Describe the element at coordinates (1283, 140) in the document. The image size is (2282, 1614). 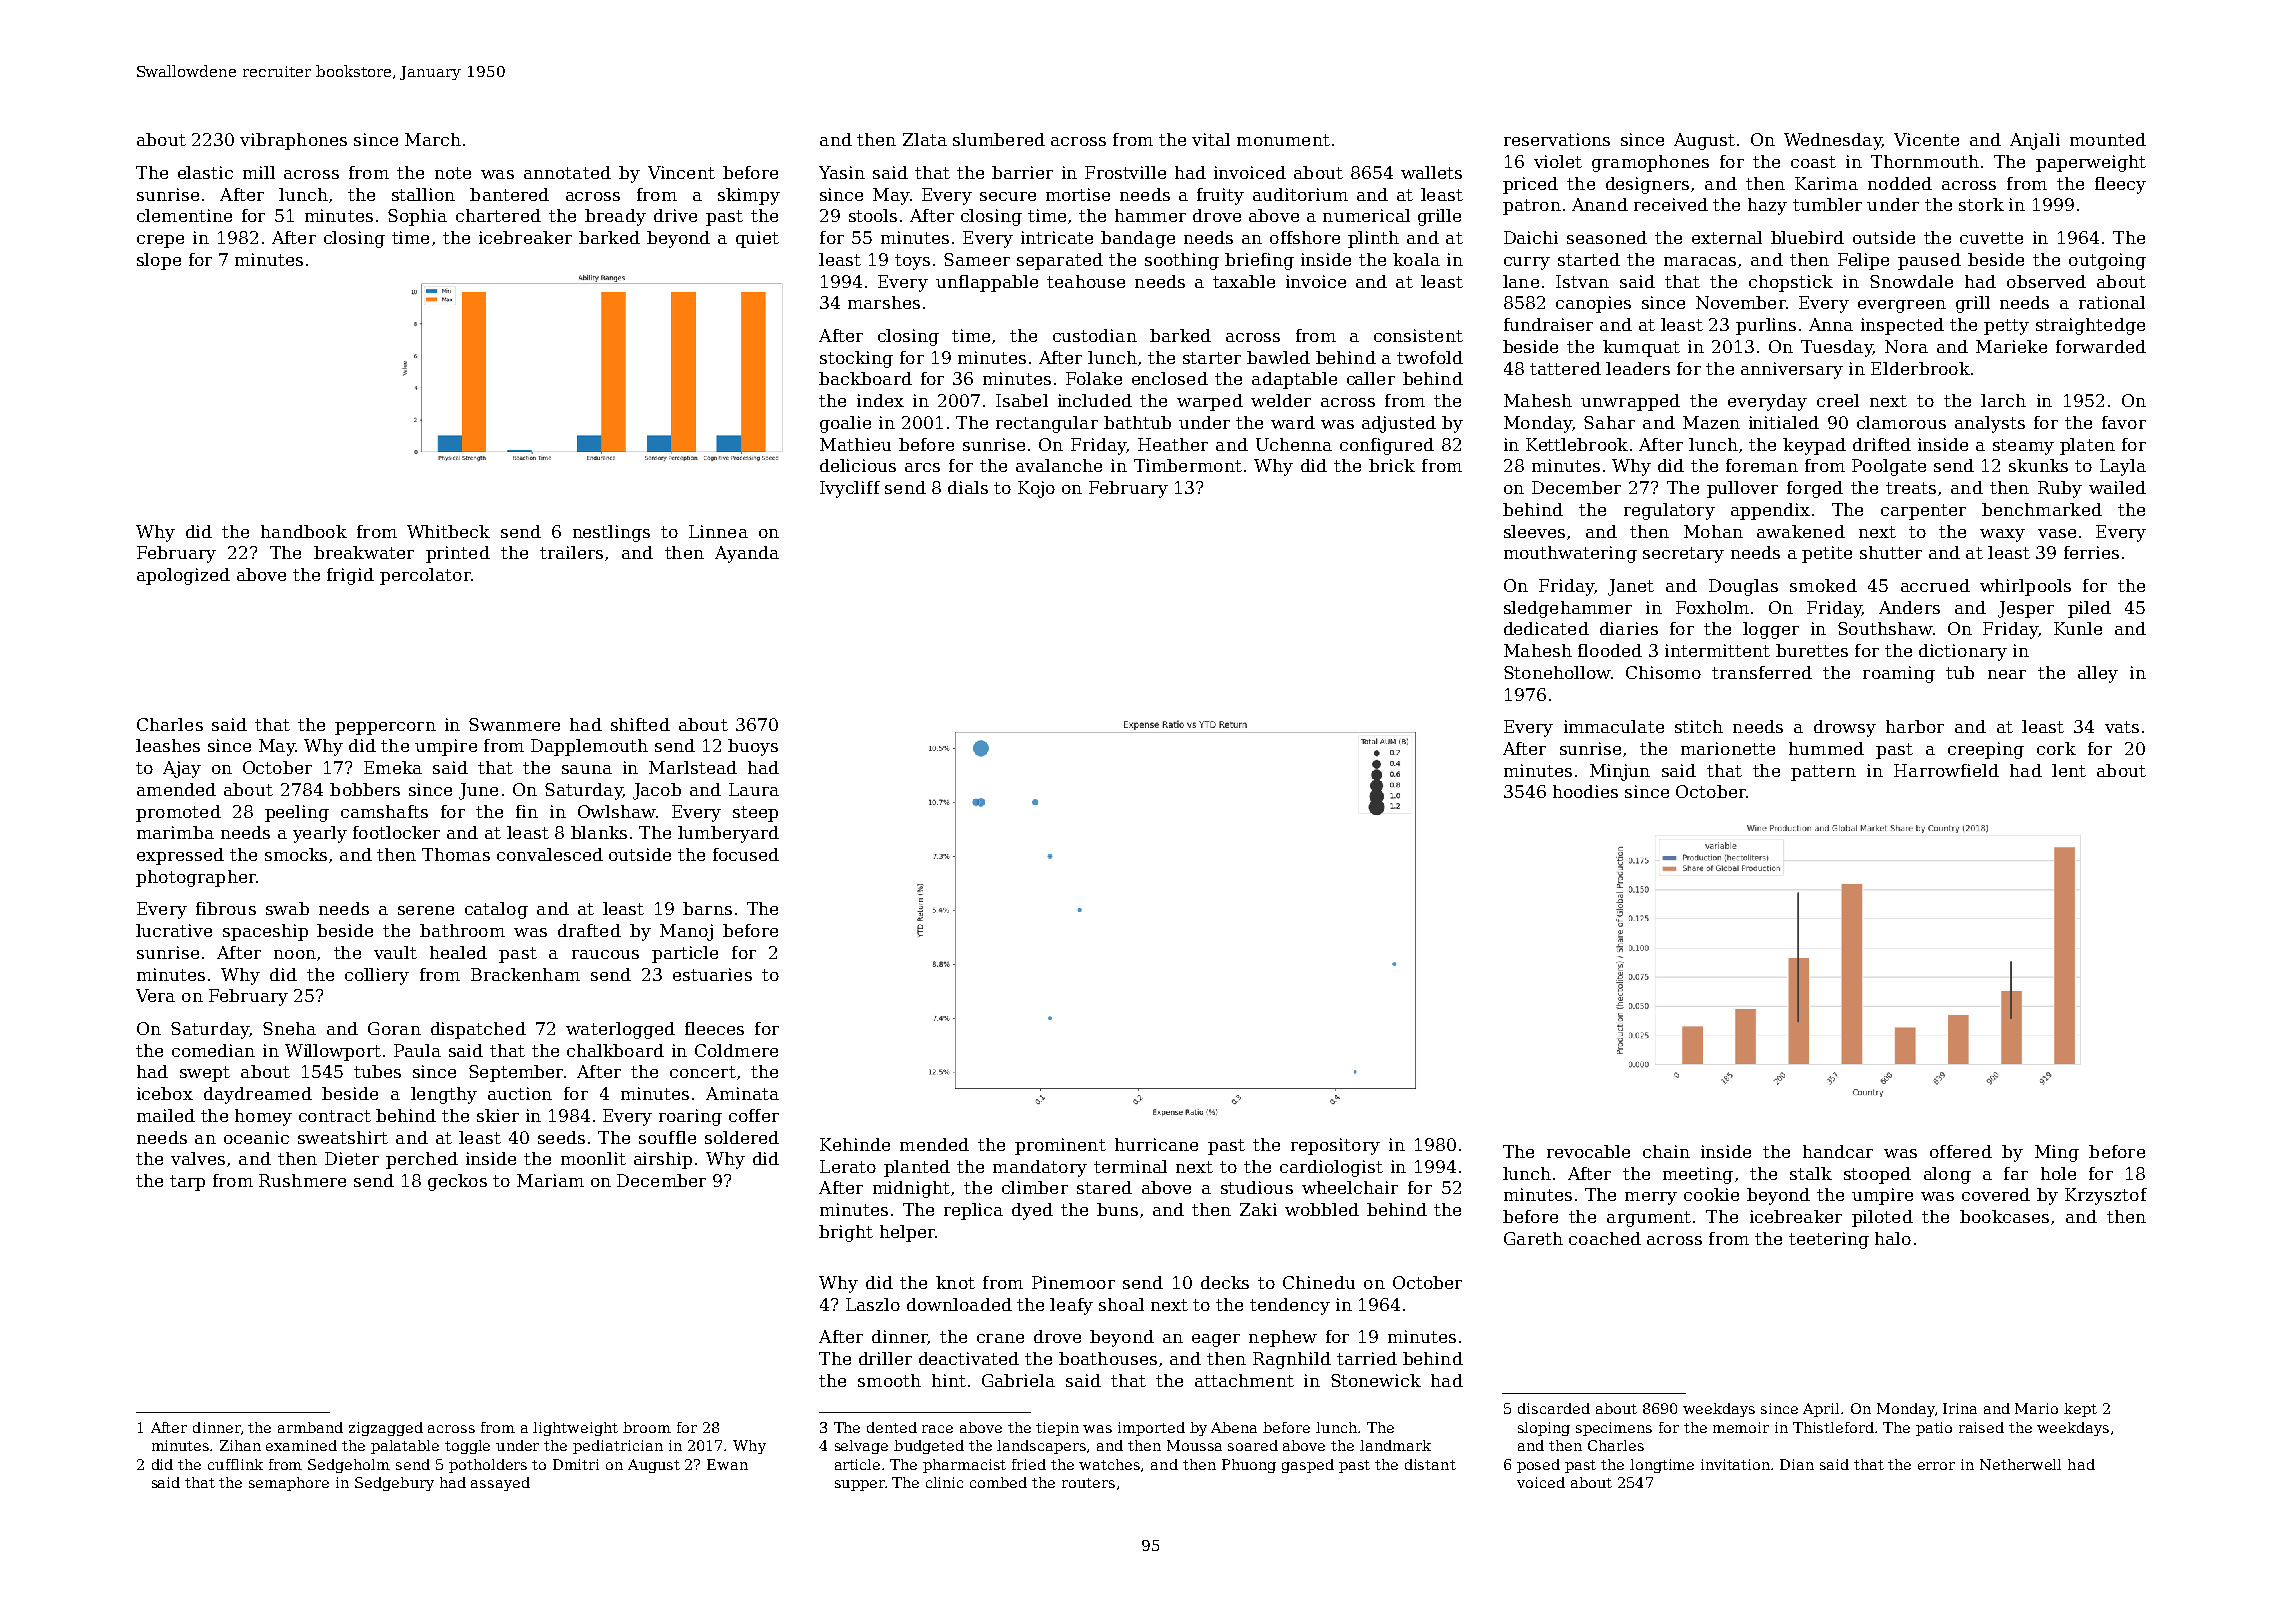
I see `monument` at that location.
